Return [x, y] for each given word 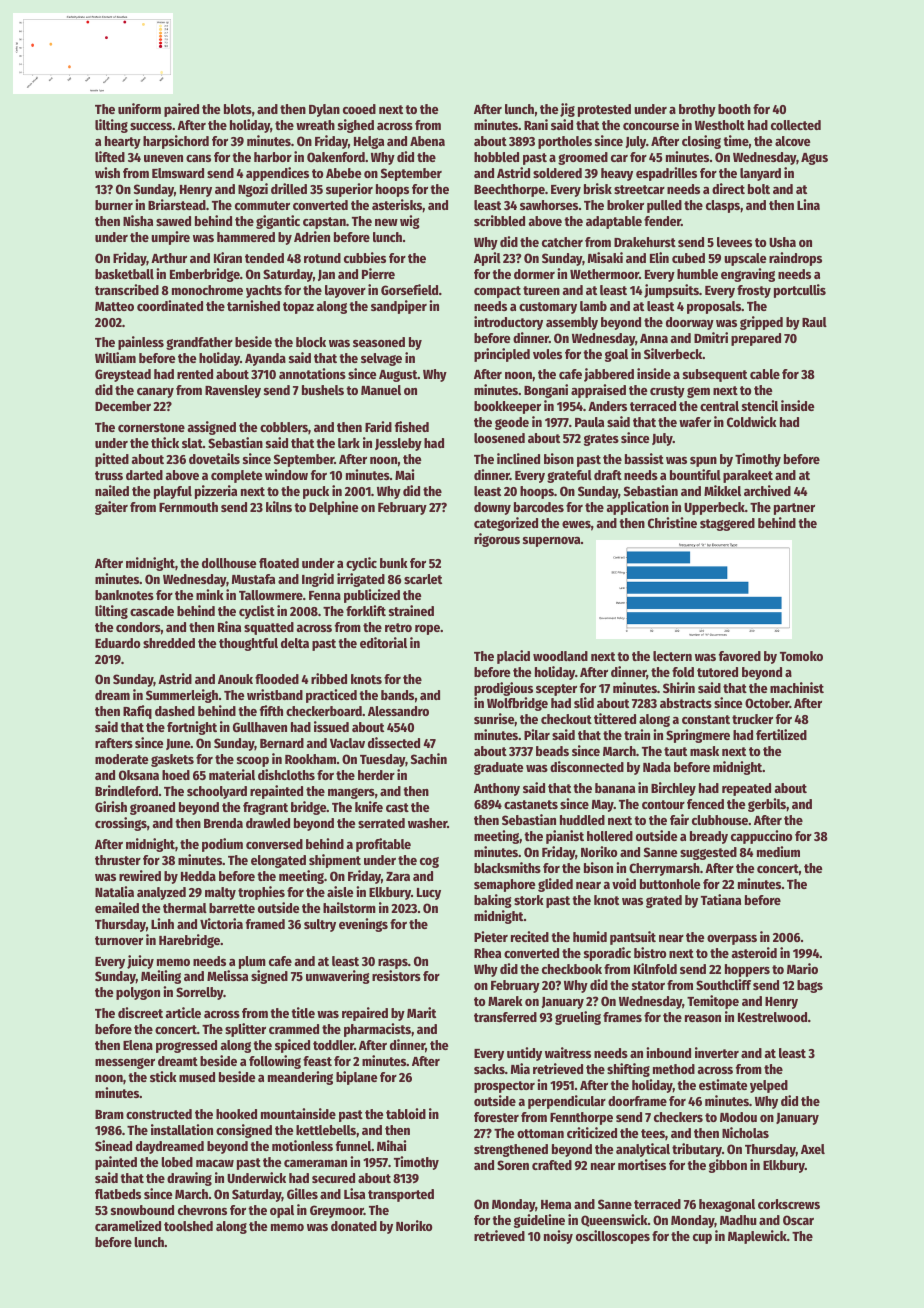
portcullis [800, 291]
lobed [177, 1162]
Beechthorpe [509, 190]
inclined [518, 458]
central [719, 406]
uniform [139, 108]
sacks [489, 1069]
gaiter [111, 508]
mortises [642, 1164]
